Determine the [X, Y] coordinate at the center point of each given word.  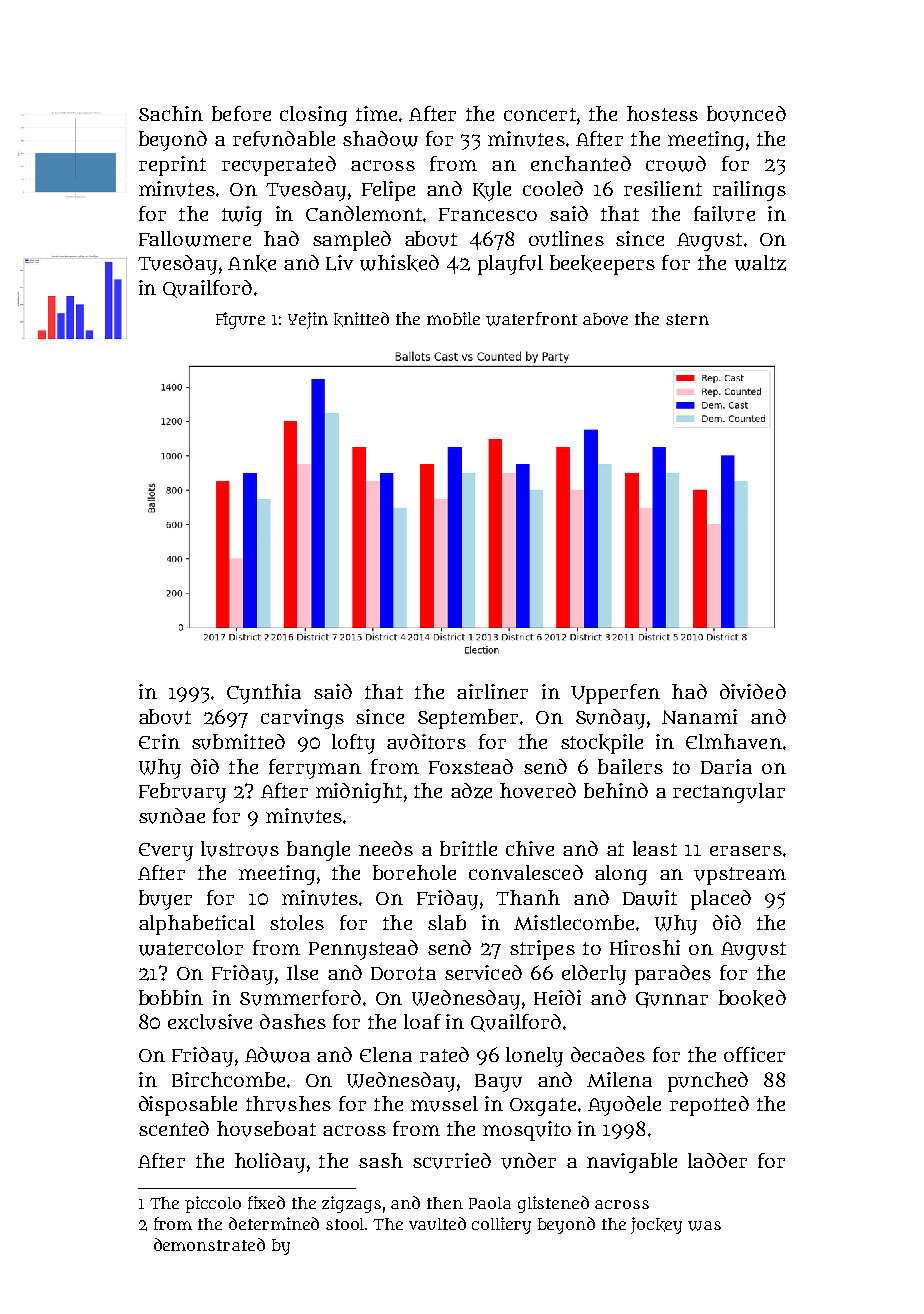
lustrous [240, 849]
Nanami [699, 716]
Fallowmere [195, 239]
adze [471, 791]
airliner [492, 691]
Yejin [308, 320]
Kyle [492, 191]
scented [174, 1128]
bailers [630, 766]
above [605, 319]
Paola [490, 1203]
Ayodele [624, 1106]
